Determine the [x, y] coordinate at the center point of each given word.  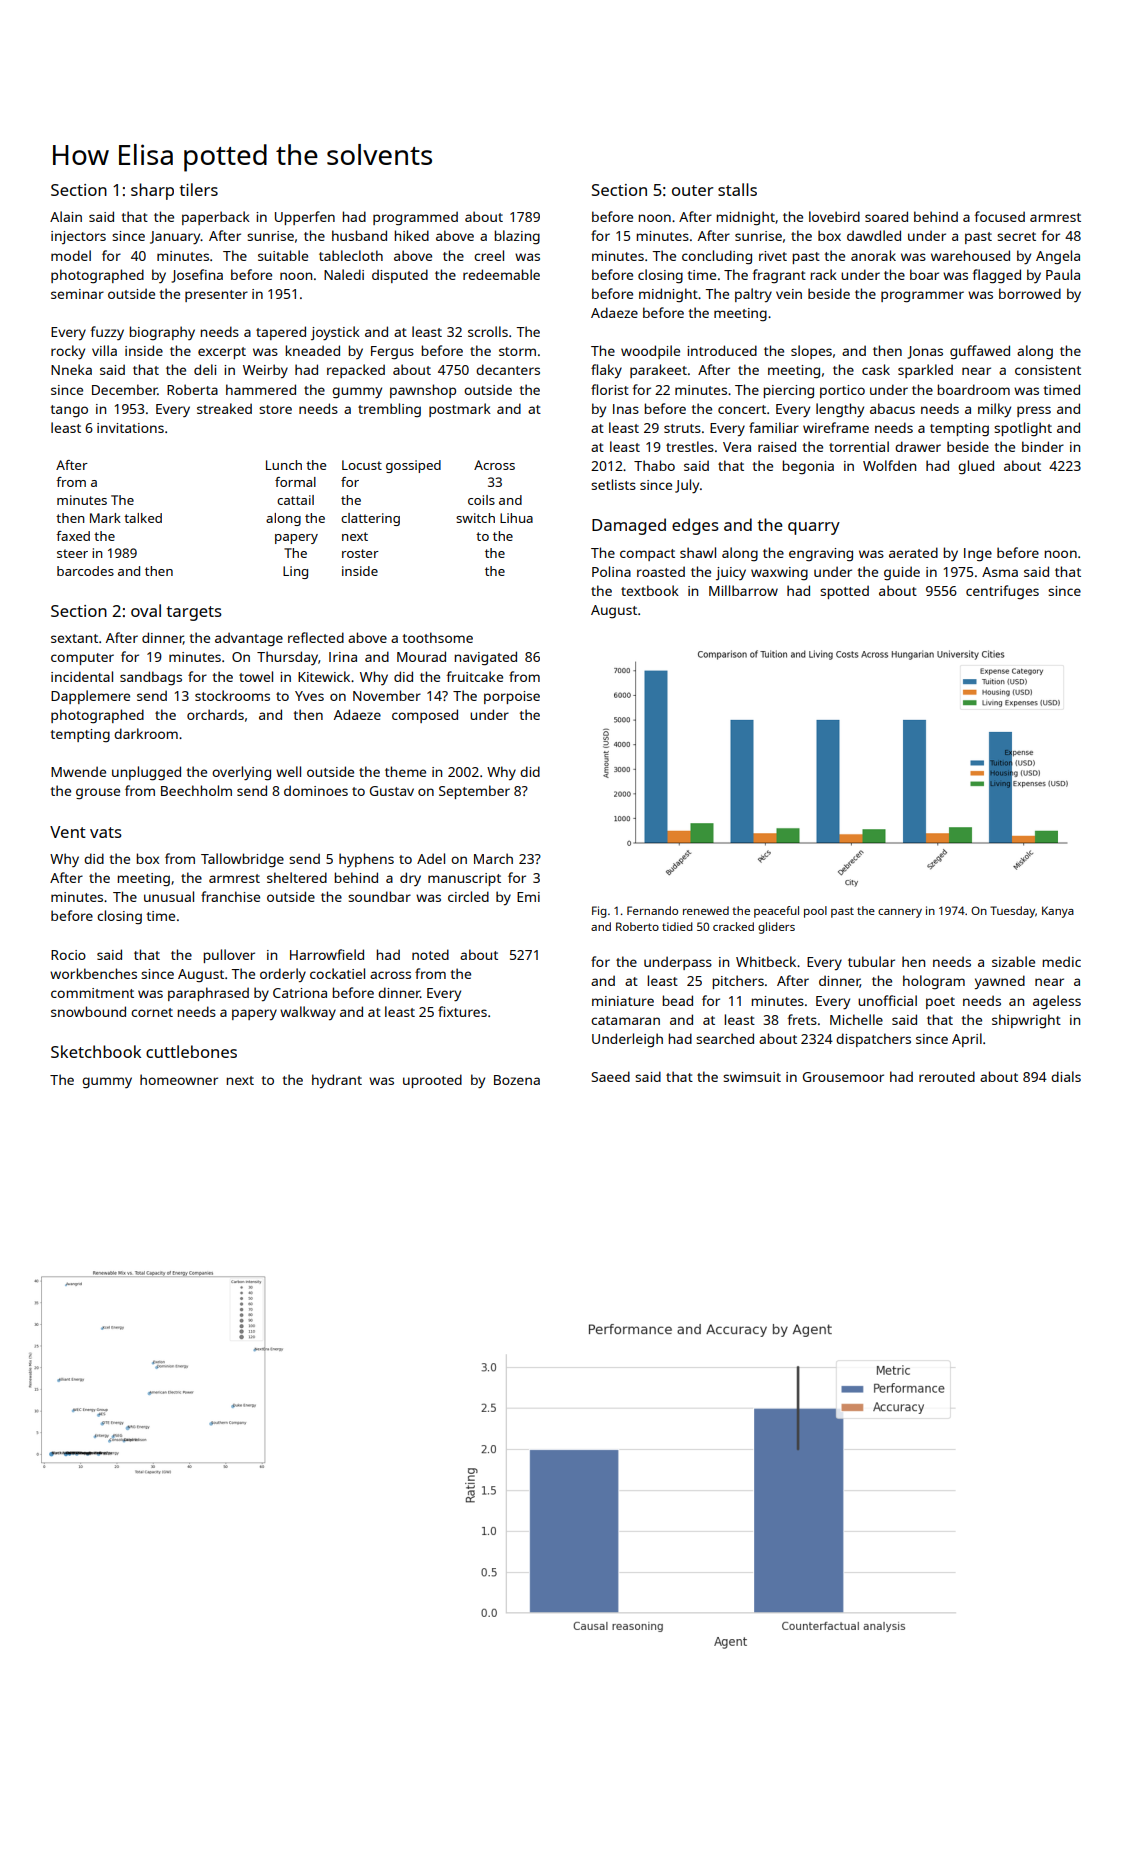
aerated [913, 552]
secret [1016, 236]
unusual [169, 896]
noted [430, 954]
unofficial [887, 1000]
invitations [130, 428]
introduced [722, 350]
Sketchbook [96, 1051]
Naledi [344, 274]
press [1034, 411]
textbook [650, 590]
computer [82, 659]
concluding [717, 257]
